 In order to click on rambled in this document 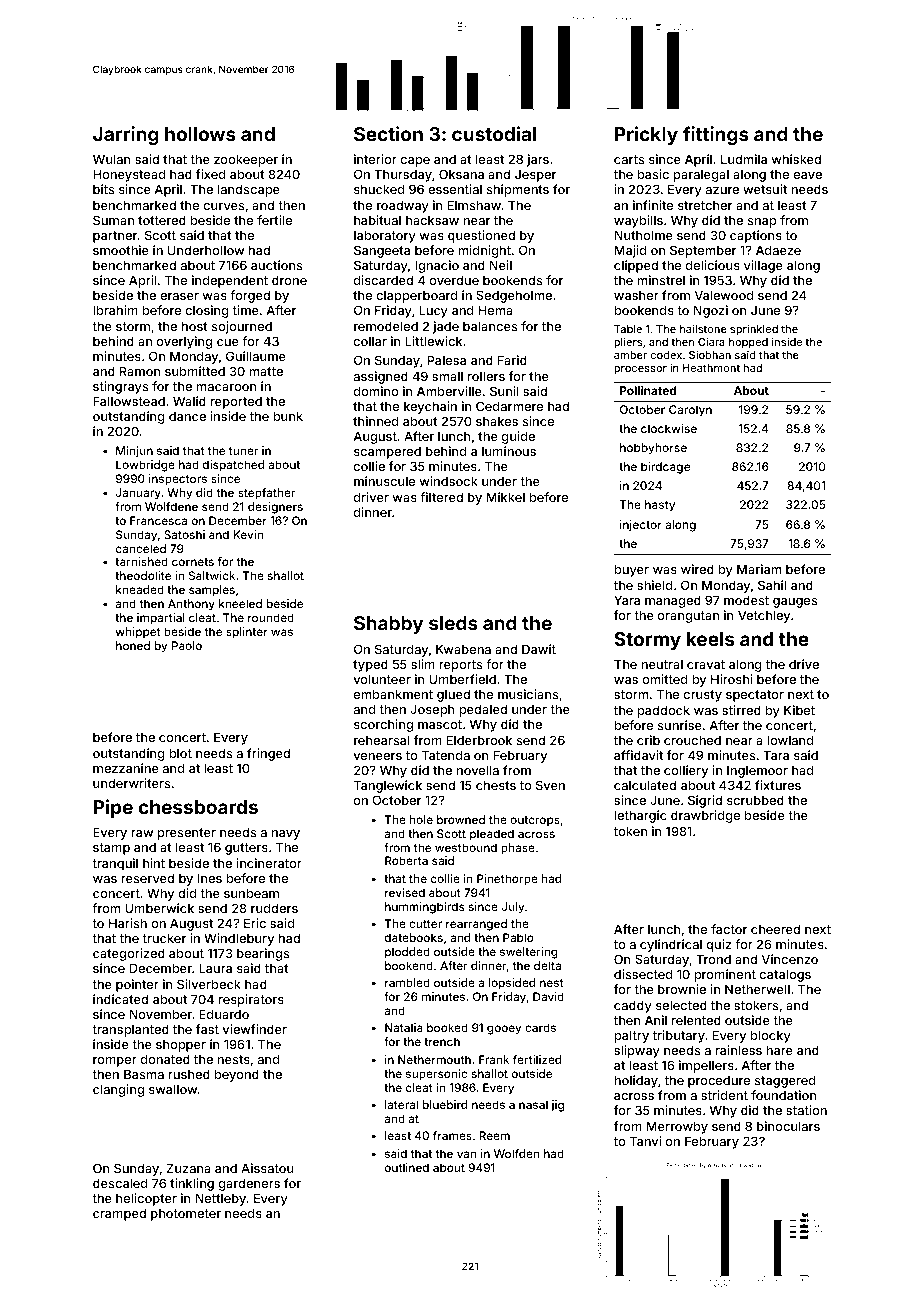, I will do `click(407, 982)`.
